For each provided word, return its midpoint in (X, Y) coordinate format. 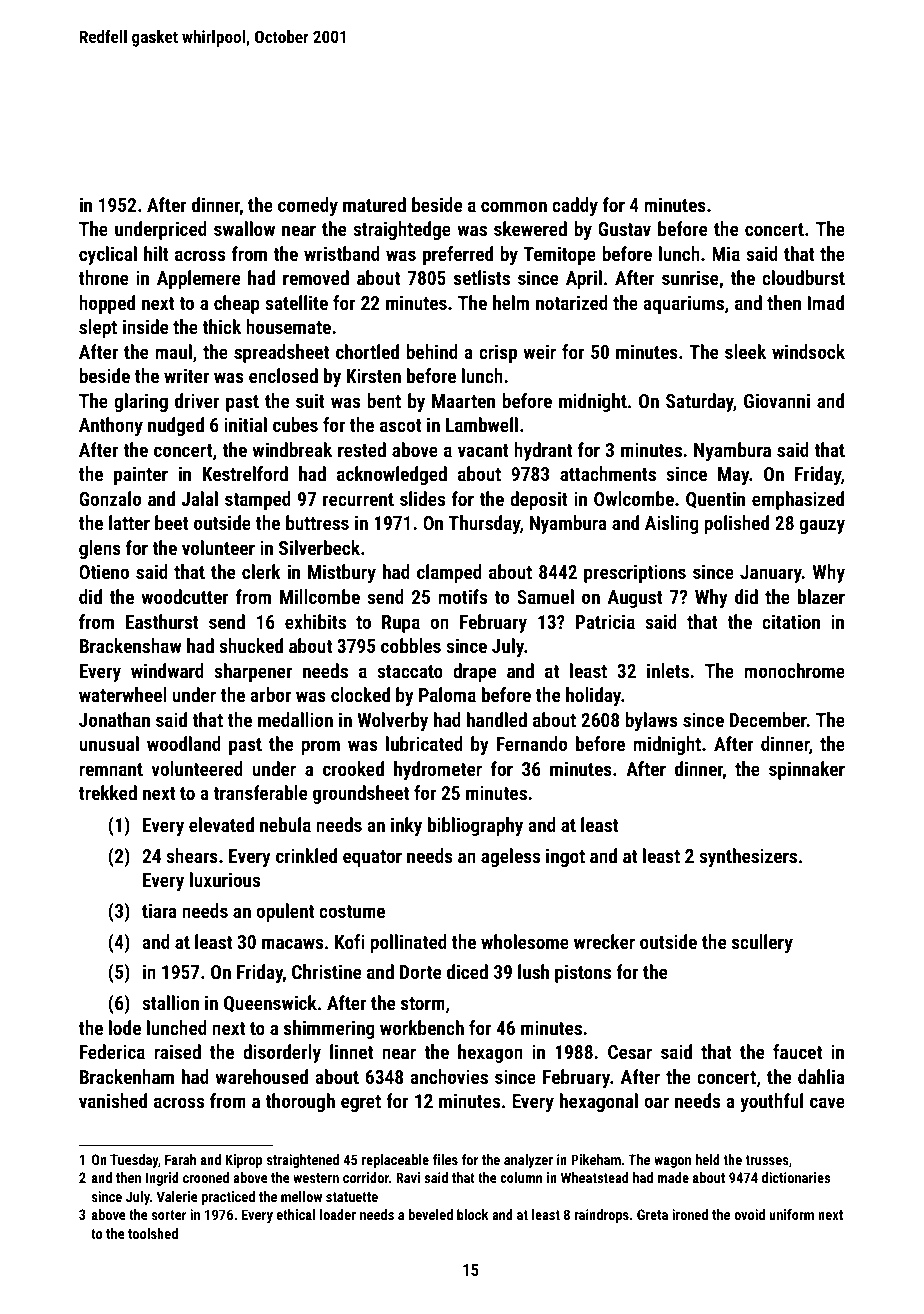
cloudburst (803, 277)
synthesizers (748, 857)
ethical (296, 1214)
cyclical (108, 255)
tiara (159, 910)
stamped (258, 500)
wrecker (604, 941)
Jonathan (114, 719)
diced (467, 971)
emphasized (798, 500)
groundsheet (361, 794)
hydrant (543, 451)
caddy (575, 206)
